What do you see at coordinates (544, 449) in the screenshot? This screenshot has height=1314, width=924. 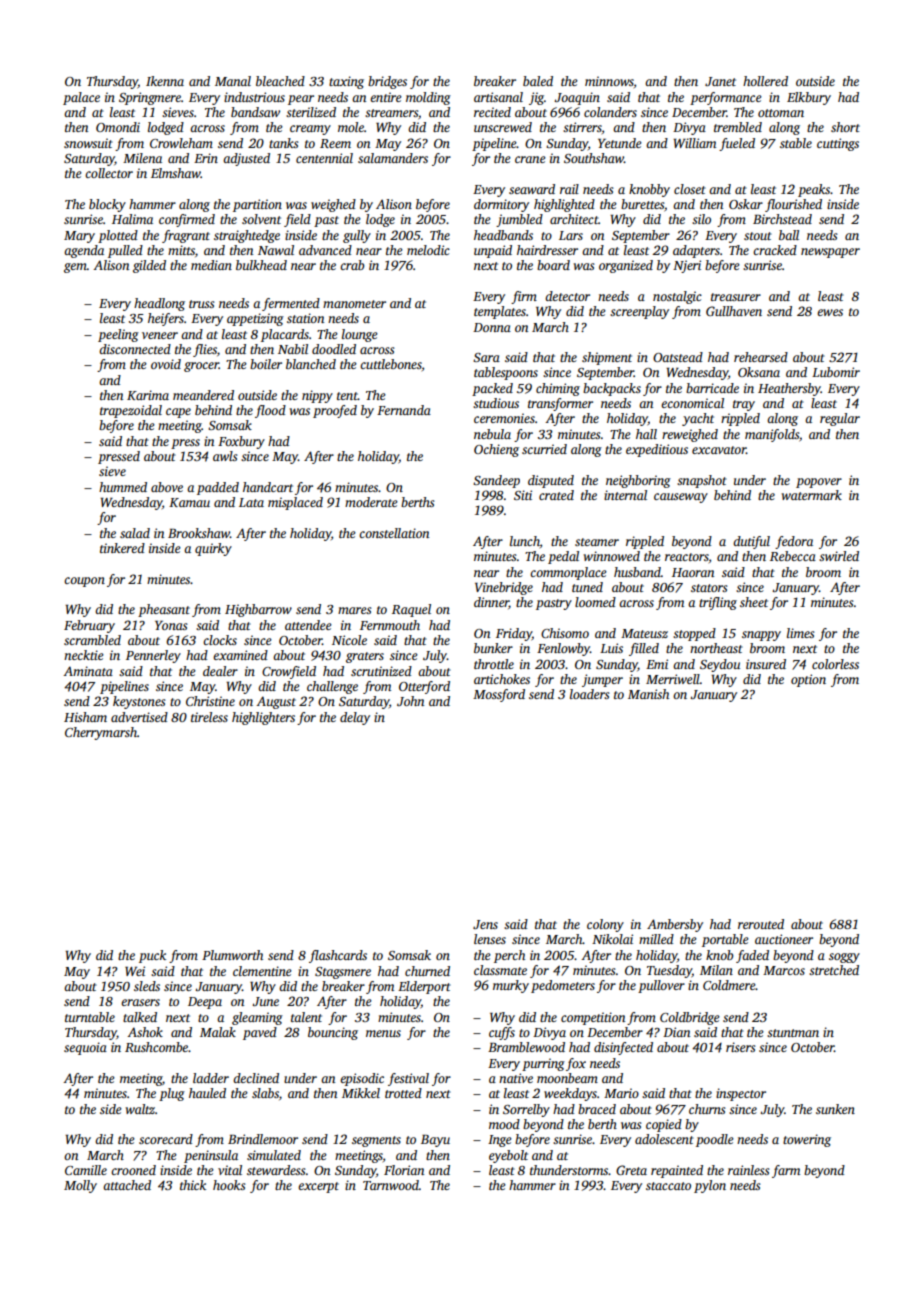 I see `scurried` at bounding box center [544, 449].
